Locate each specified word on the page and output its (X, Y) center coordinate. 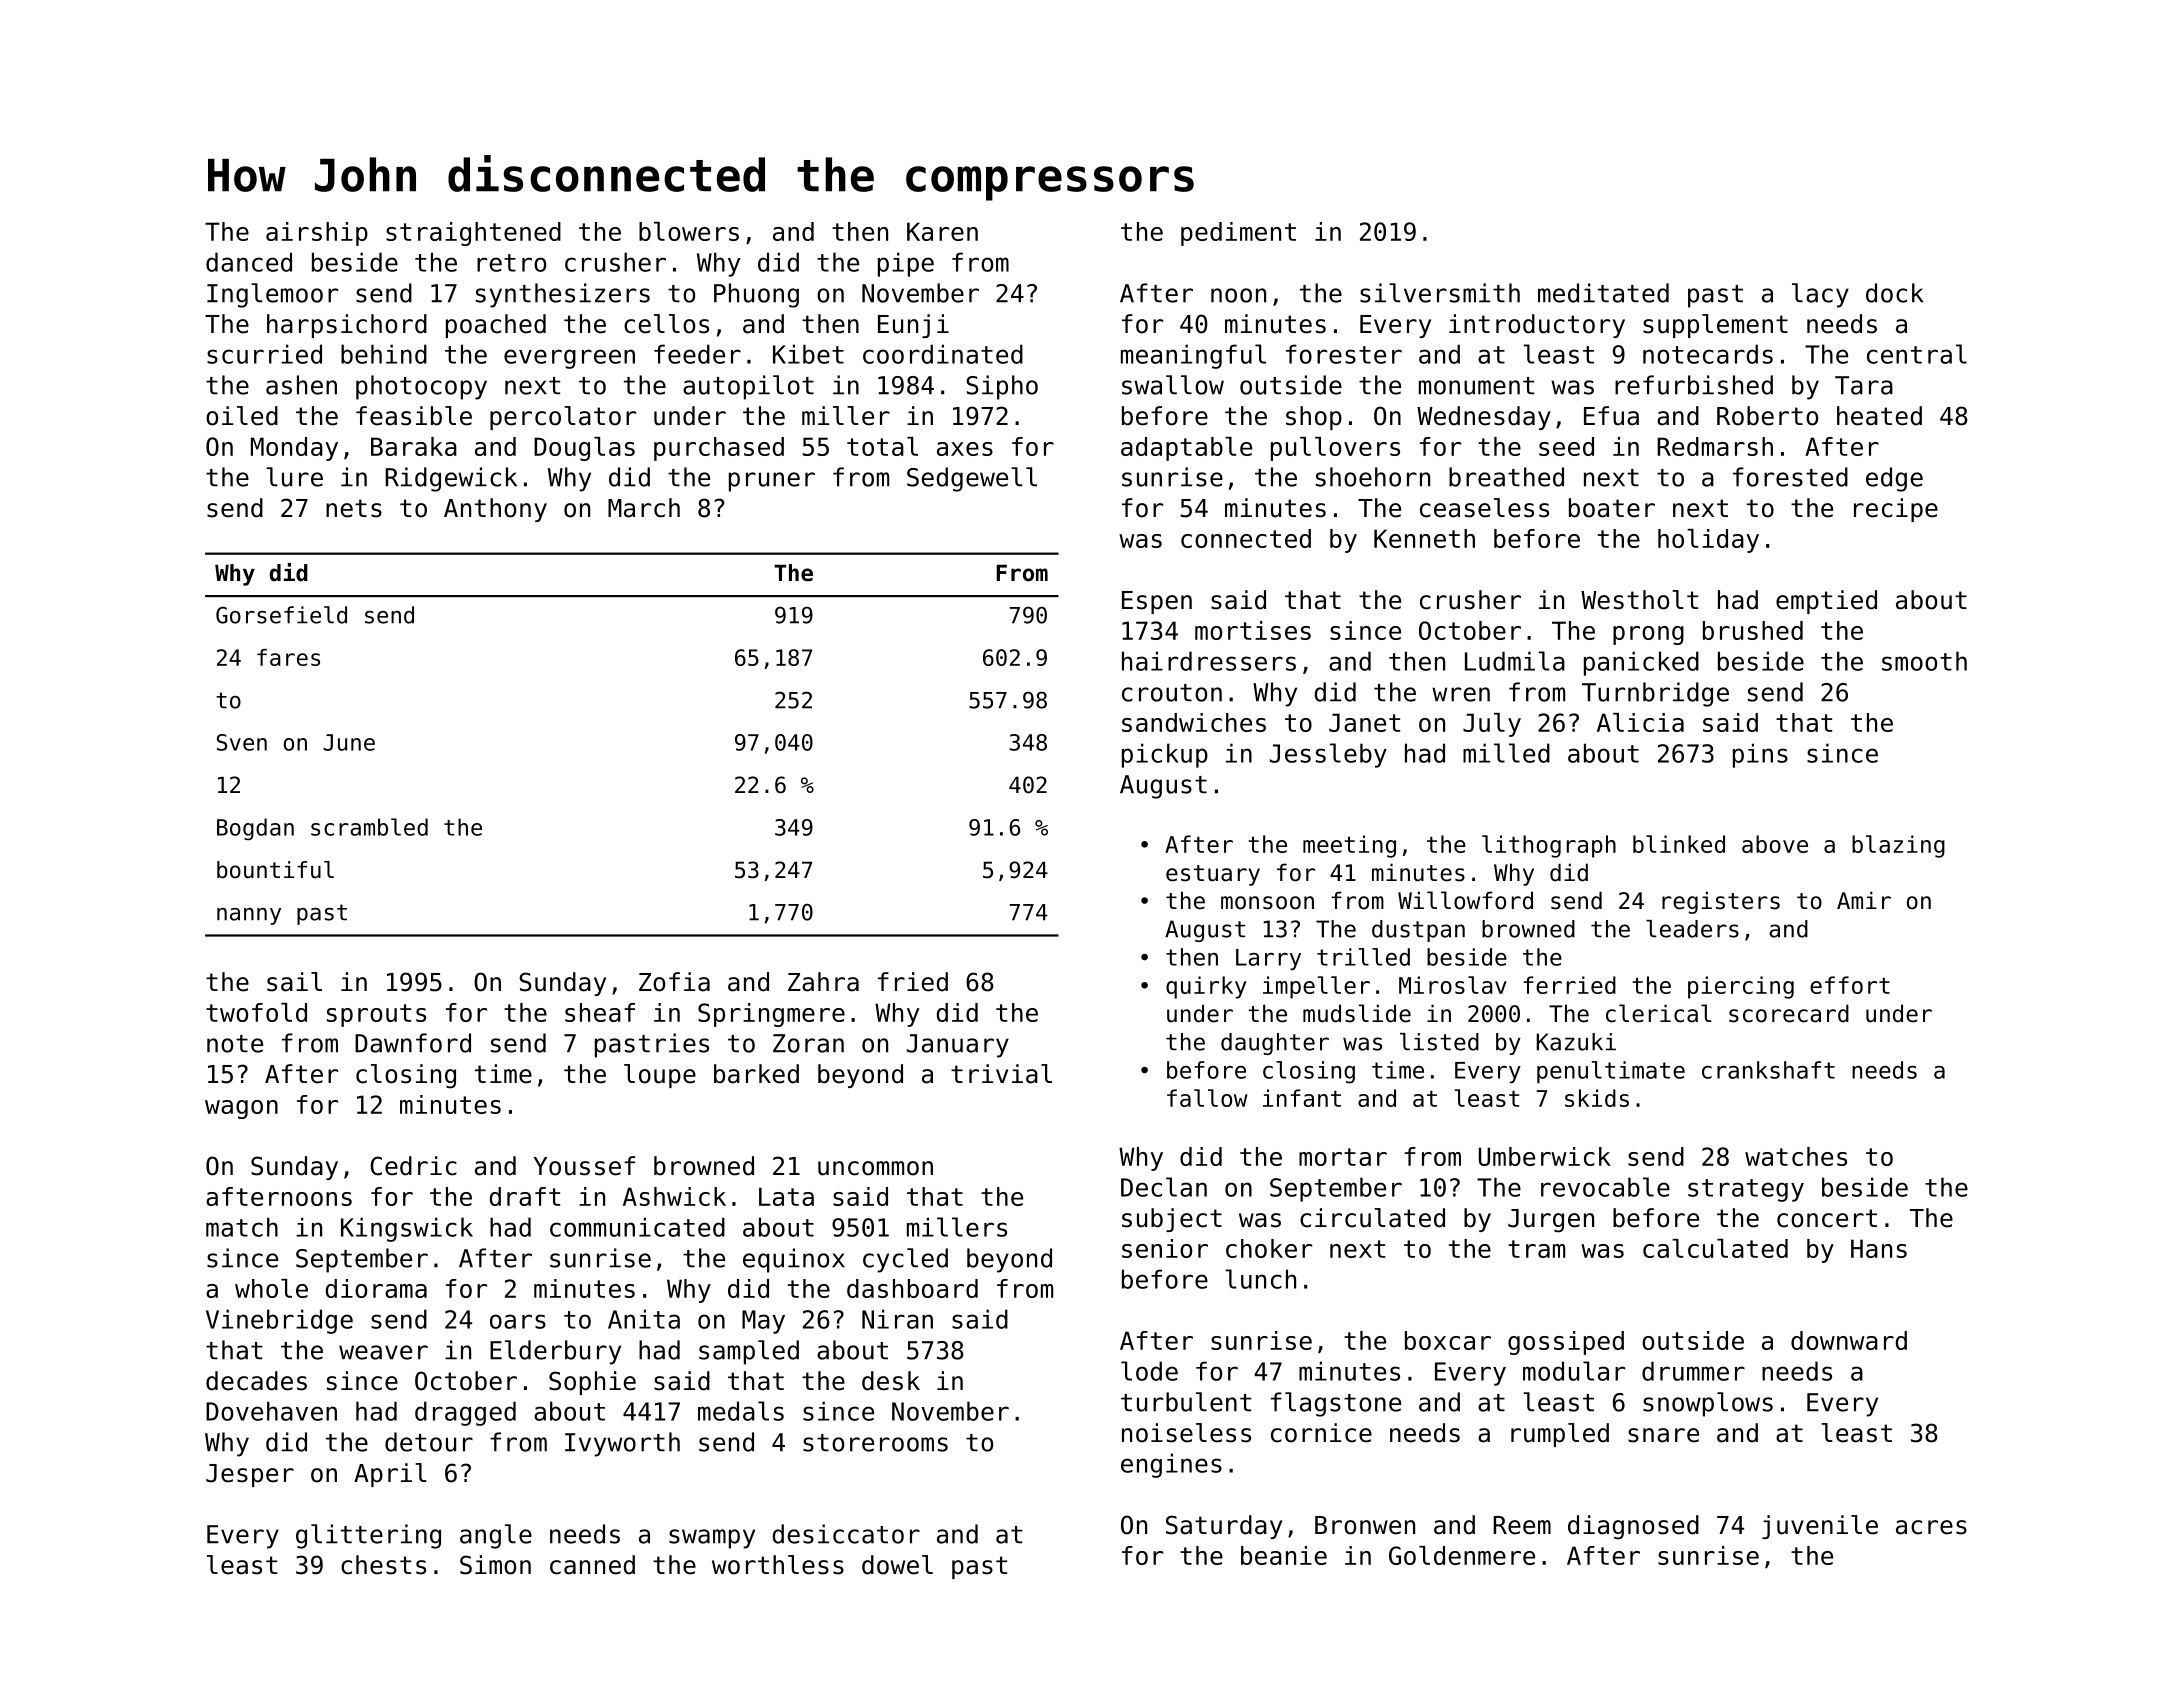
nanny (249, 916)
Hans (1879, 1248)
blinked (1679, 844)
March (644, 508)
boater (1612, 508)
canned (592, 1565)
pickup (1165, 755)
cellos (666, 324)
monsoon (1267, 903)
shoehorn (1373, 477)
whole (271, 1288)
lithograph (1549, 846)
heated (1879, 416)
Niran (897, 1319)
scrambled (369, 827)
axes (965, 449)
